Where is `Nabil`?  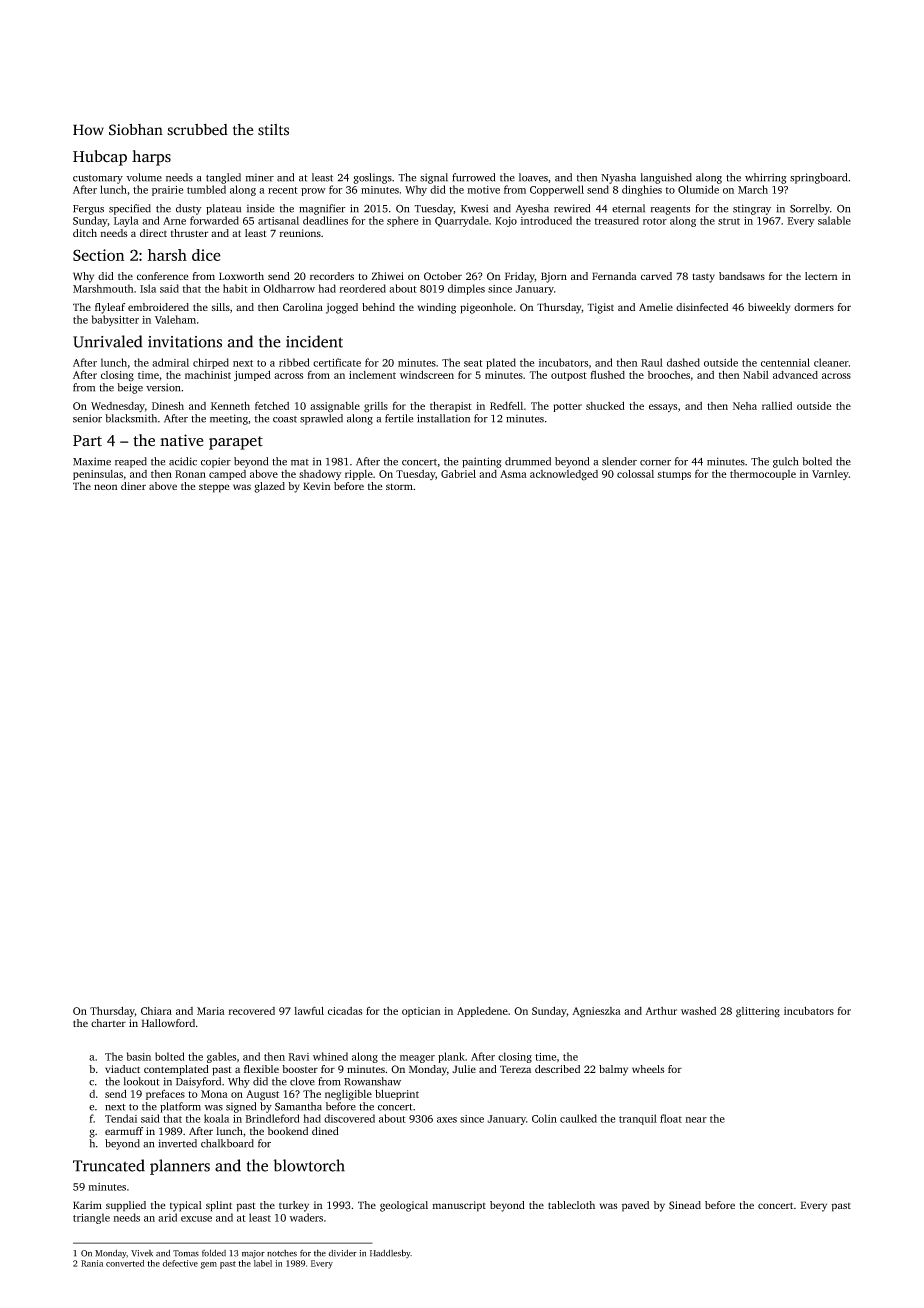
Nabil is located at coordinates (756, 375).
